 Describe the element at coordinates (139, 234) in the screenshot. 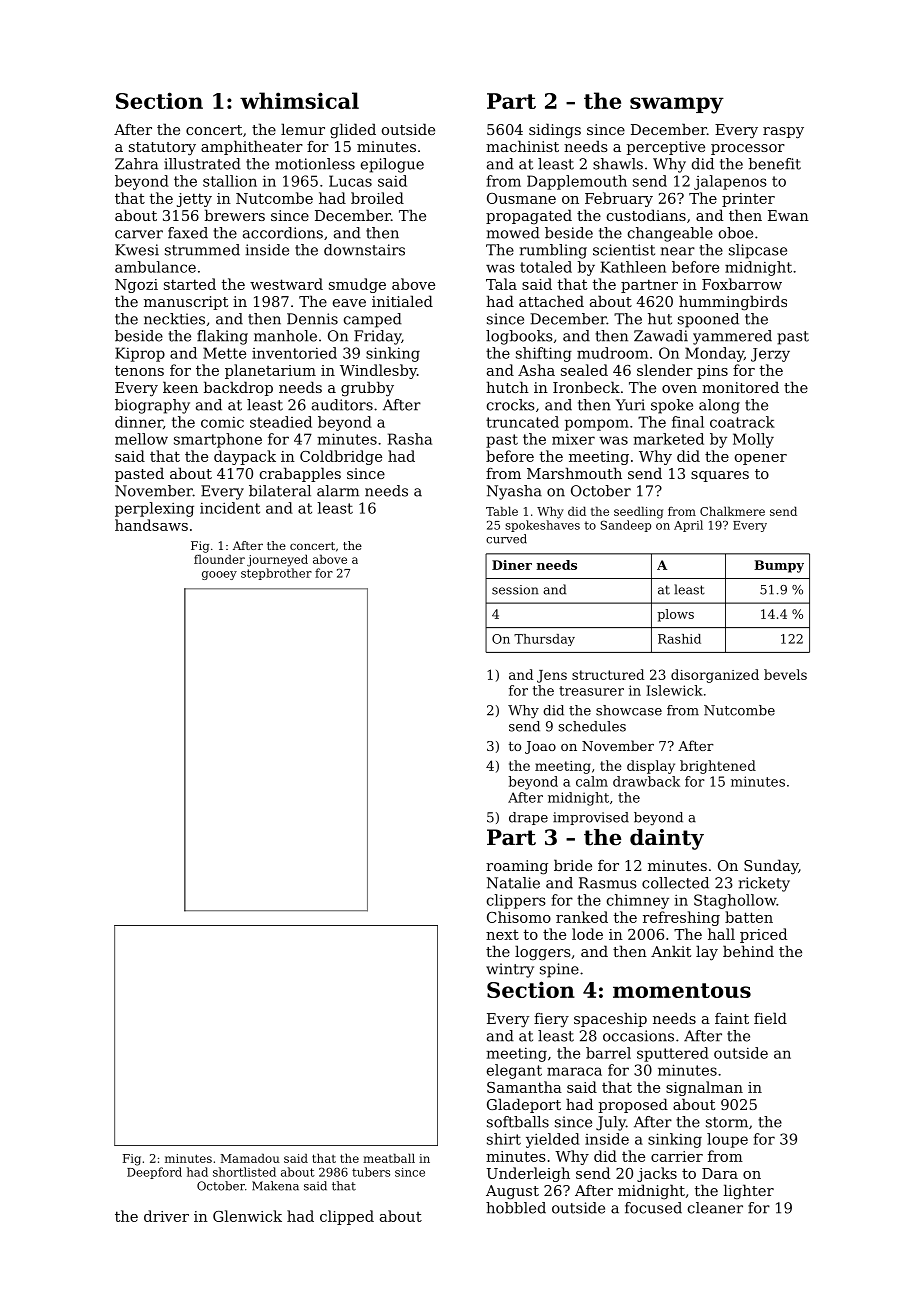

I see `carver` at that location.
